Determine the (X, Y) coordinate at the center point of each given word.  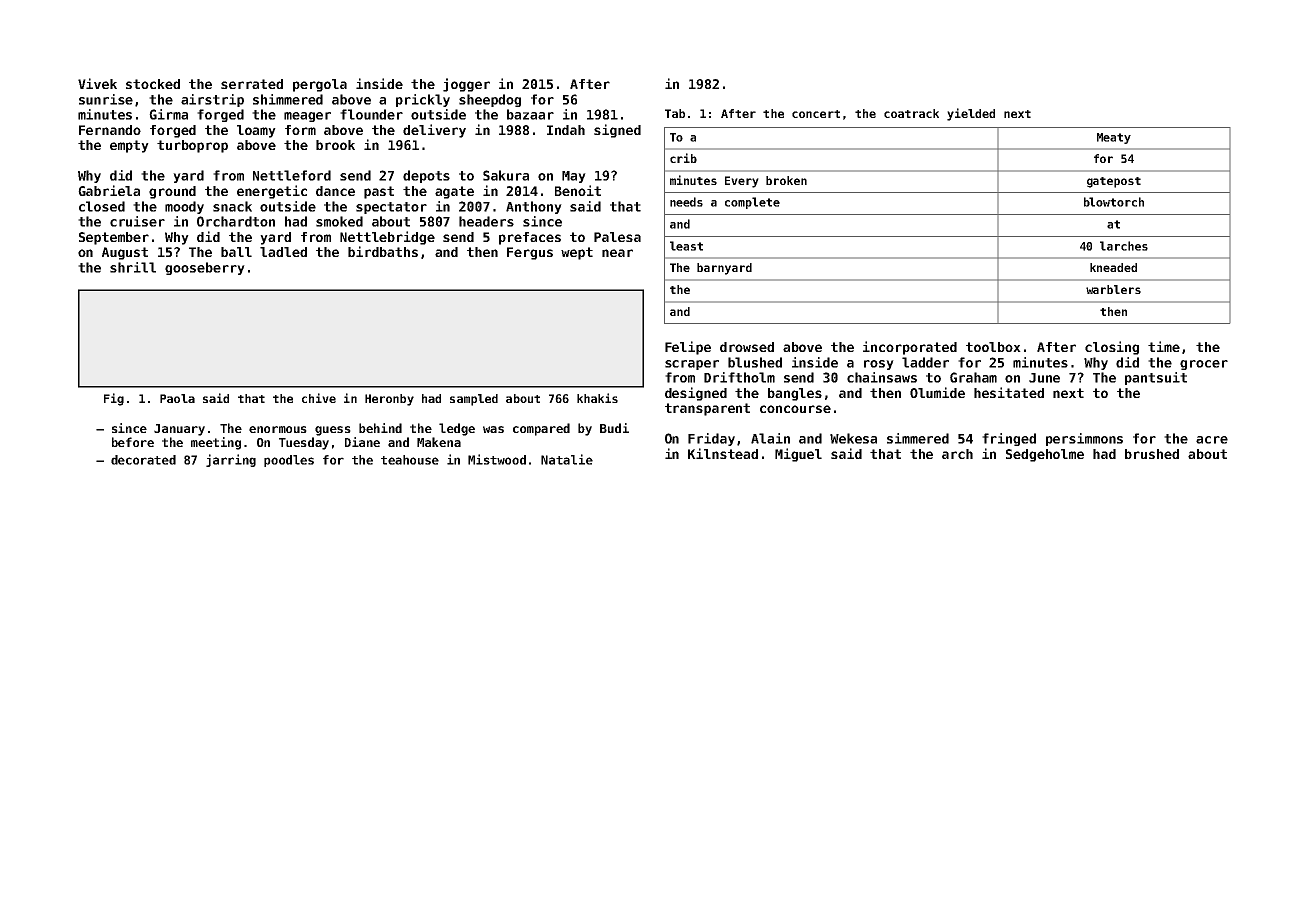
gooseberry (205, 268)
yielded (971, 114)
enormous (278, 429)
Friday (711, 439)
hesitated (1009, 392)
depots (426, 176)
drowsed (747, 347)
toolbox (993, 347)
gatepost (1114, 182)
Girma (168, 114)
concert (816, 114)
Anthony (534, 207)
